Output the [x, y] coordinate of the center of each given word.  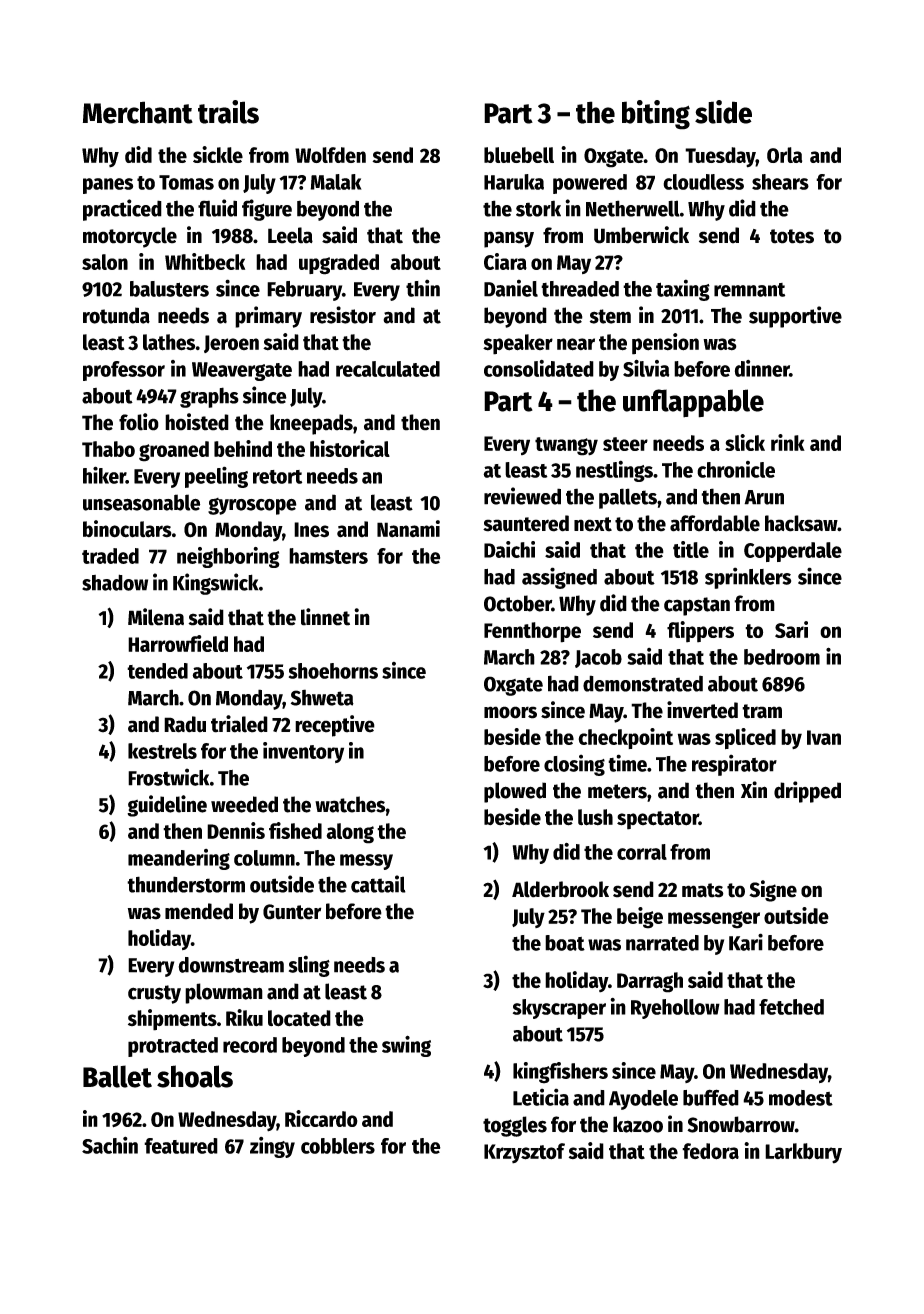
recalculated [388, 369]
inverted [702, 710]
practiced [122, 210]
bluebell [519, 155]
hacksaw [801, 523]
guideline [167, 806]
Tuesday [720, 157]
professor [124, 371]
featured [181, 1146]
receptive [335, 726]
